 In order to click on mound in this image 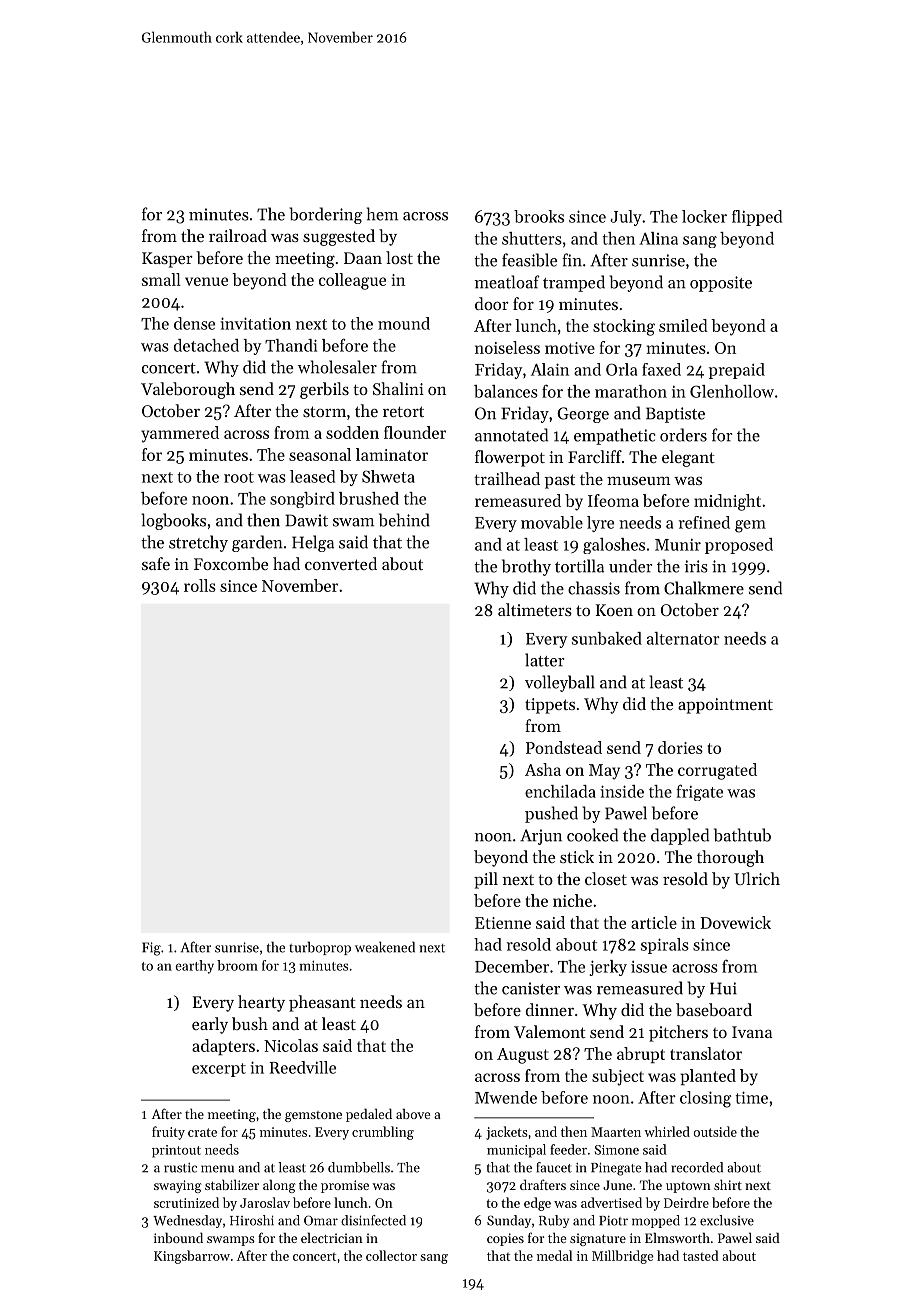, I will do `click(404, 323)`.
